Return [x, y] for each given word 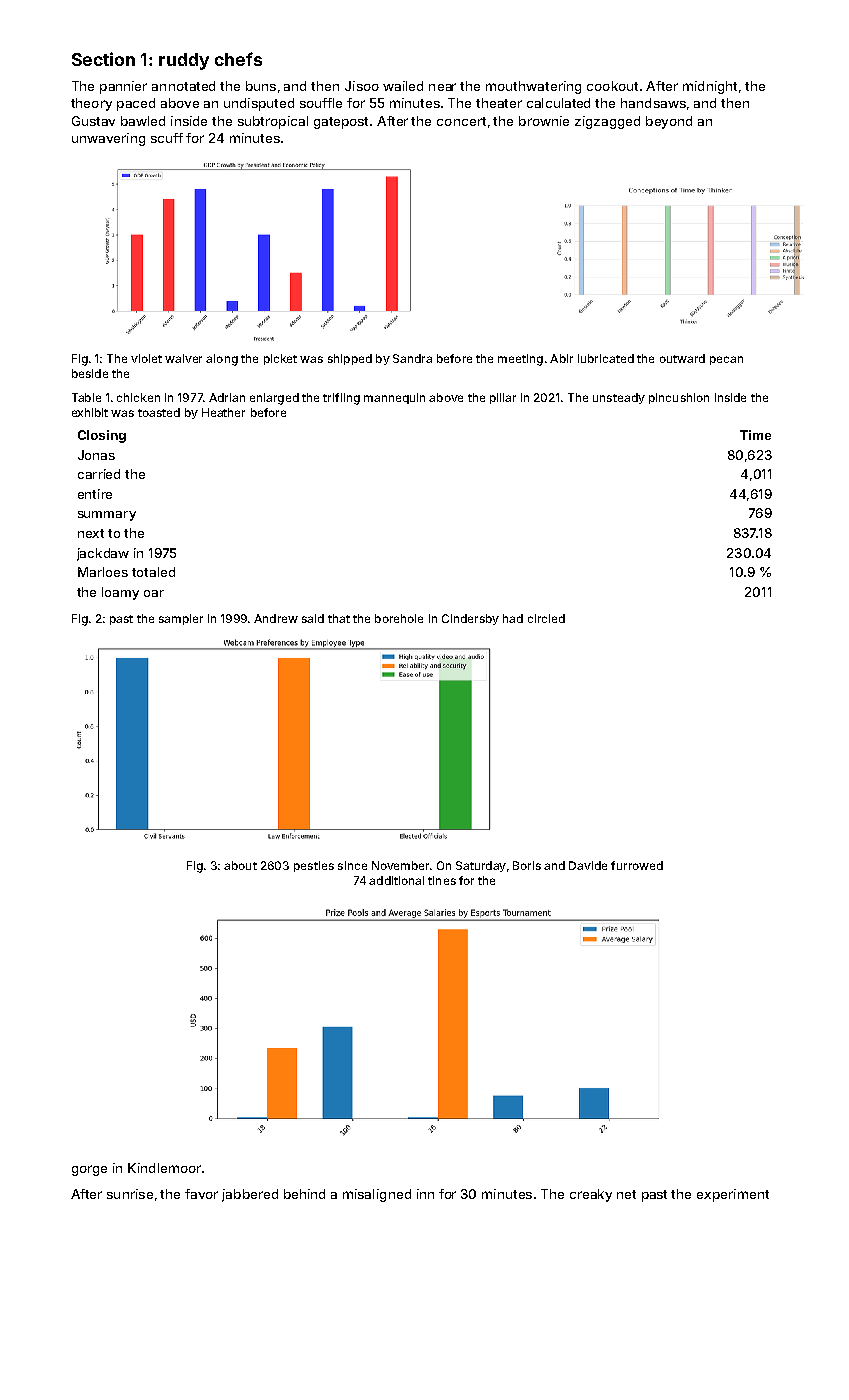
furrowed [637, 865]
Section [103, 59]
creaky [591, 1195]
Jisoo [362, 86]
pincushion [679, 398]
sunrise [130, 1194]
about [240, 865]
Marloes [103, 572]
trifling [341, 399]
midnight [710, 87]
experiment [733, 1195]
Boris [527, 865]
